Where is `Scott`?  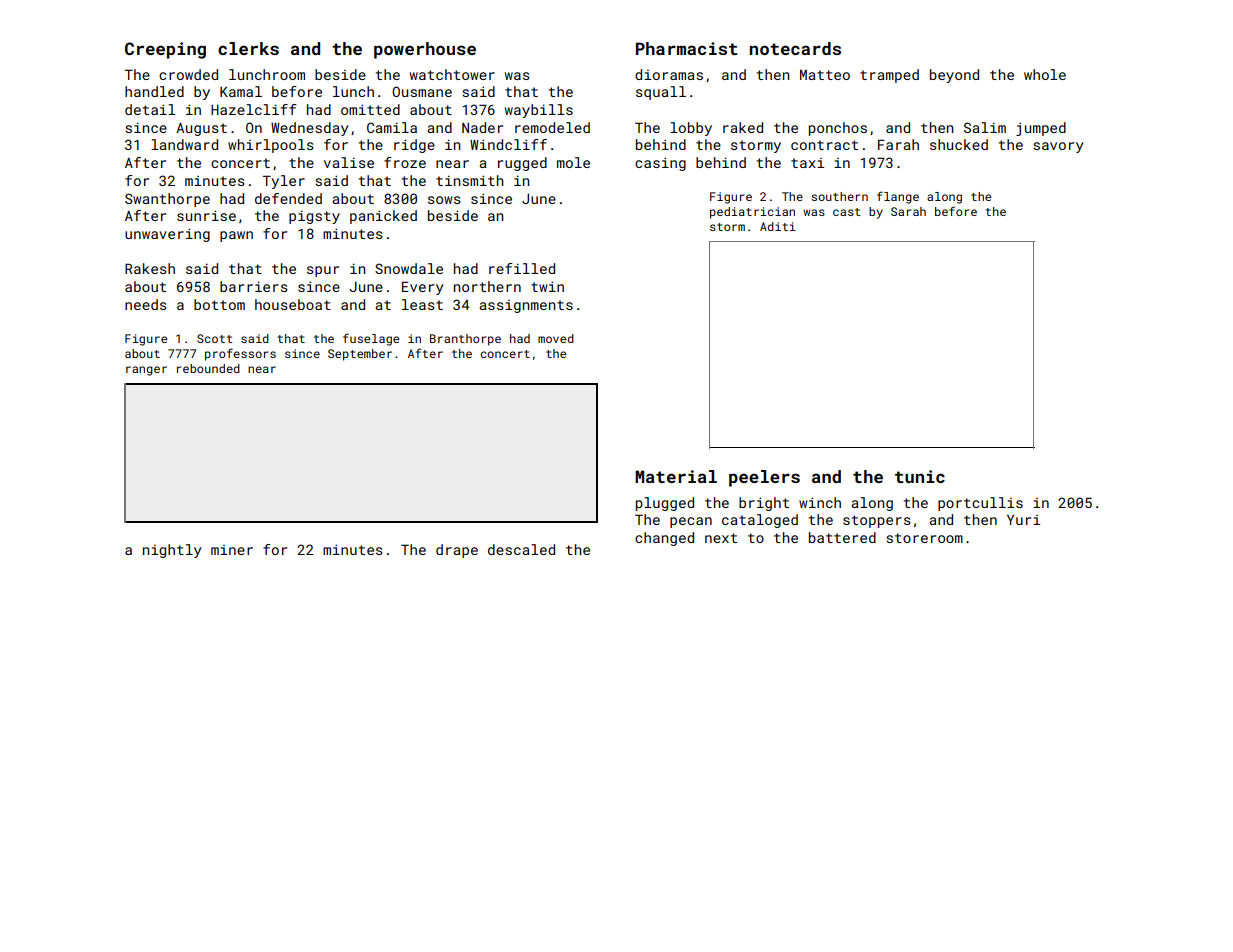 Scott is located at coordinates (215, 338).
